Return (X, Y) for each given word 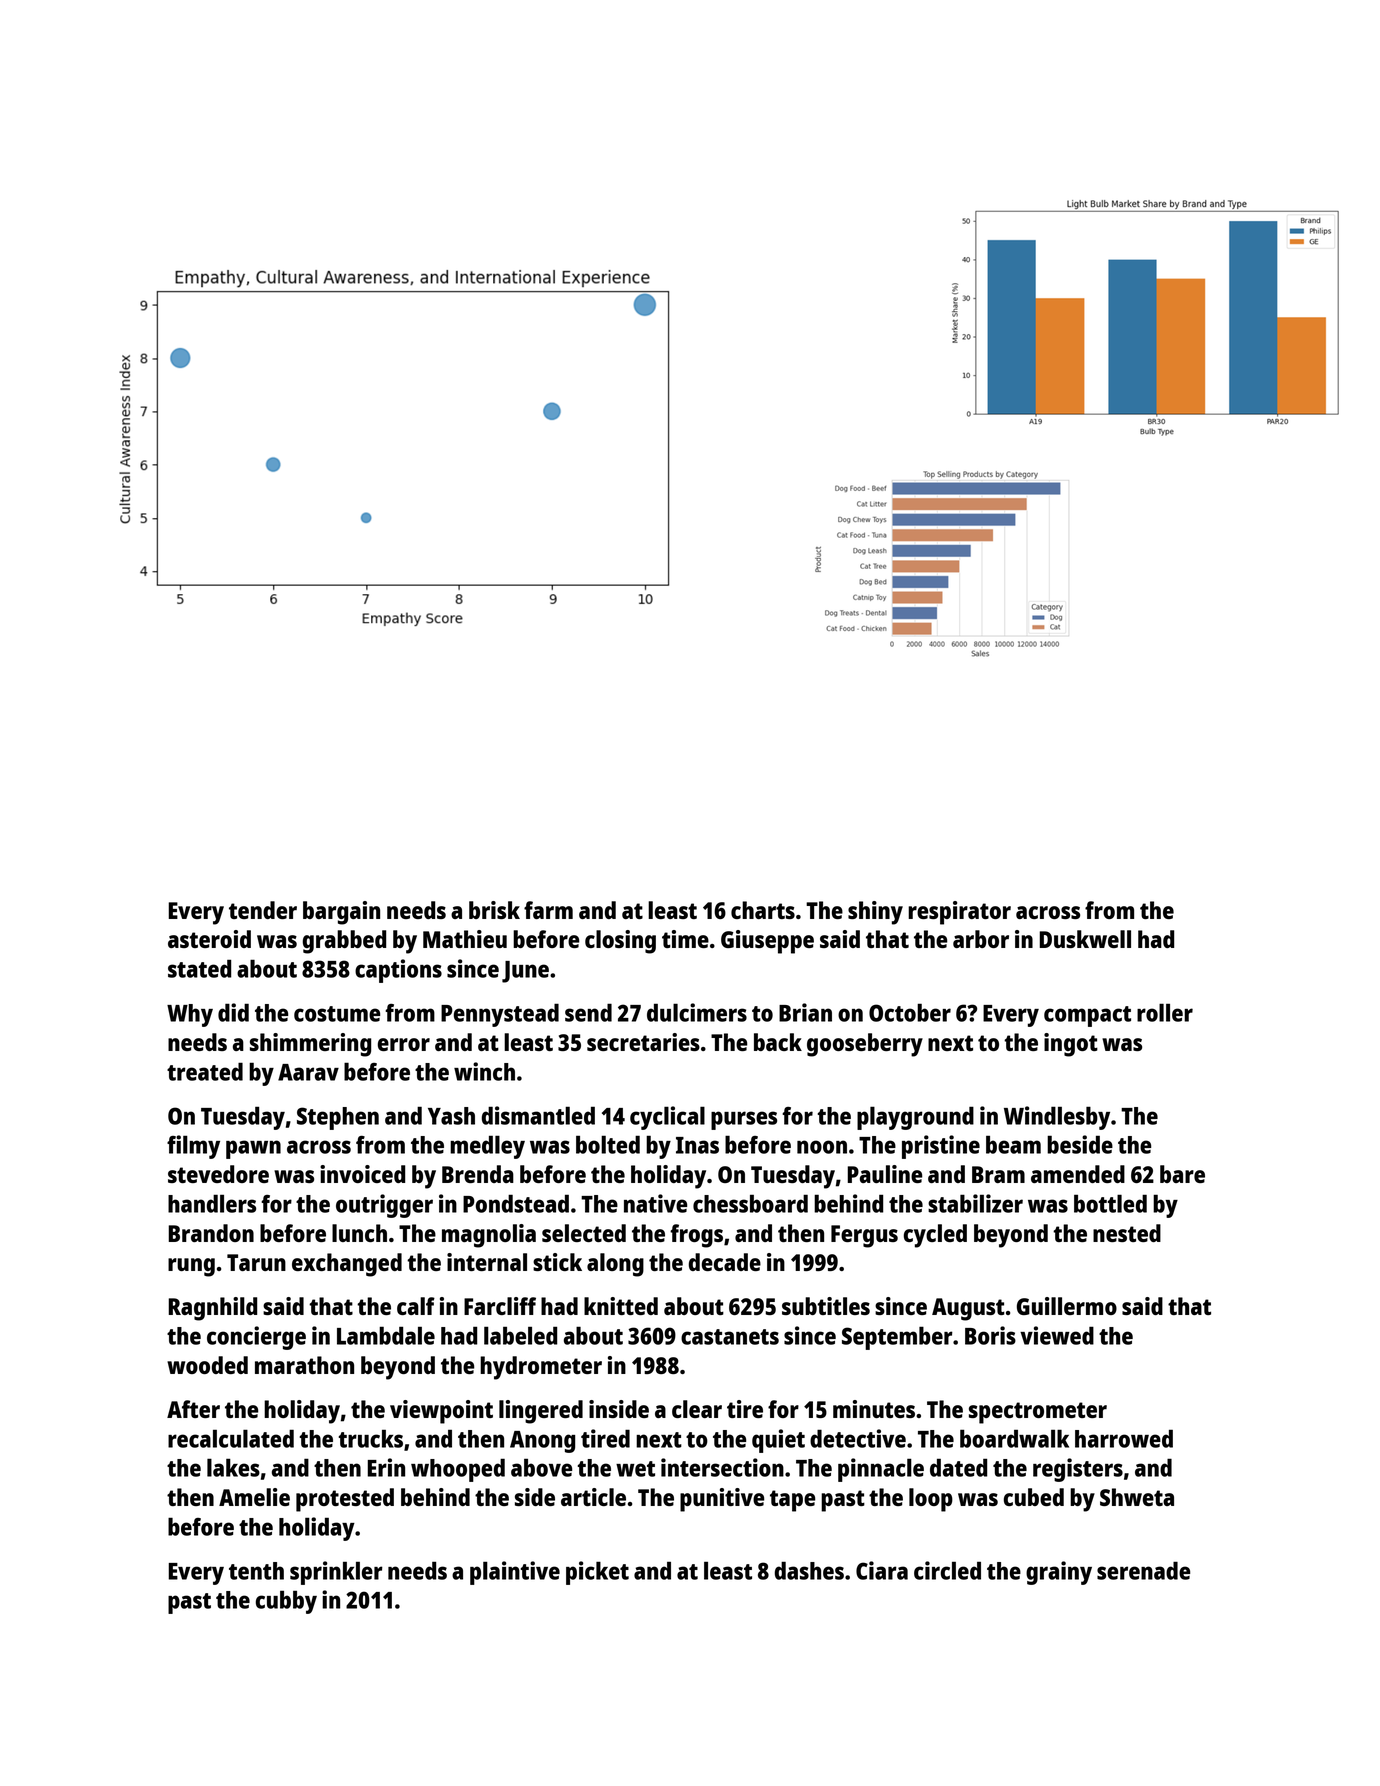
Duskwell (1085, 939)
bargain (341, 913)
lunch (359, 1233)
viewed (1057, 1335)
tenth (256, 1571)
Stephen (338, 1118)
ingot (1071, 1045)
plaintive (515, 1573)
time (685, 939)
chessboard (750, 1203)
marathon (304, 1365)
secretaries (643, 1042)
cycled (935, 1236)
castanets (730, 1337)
